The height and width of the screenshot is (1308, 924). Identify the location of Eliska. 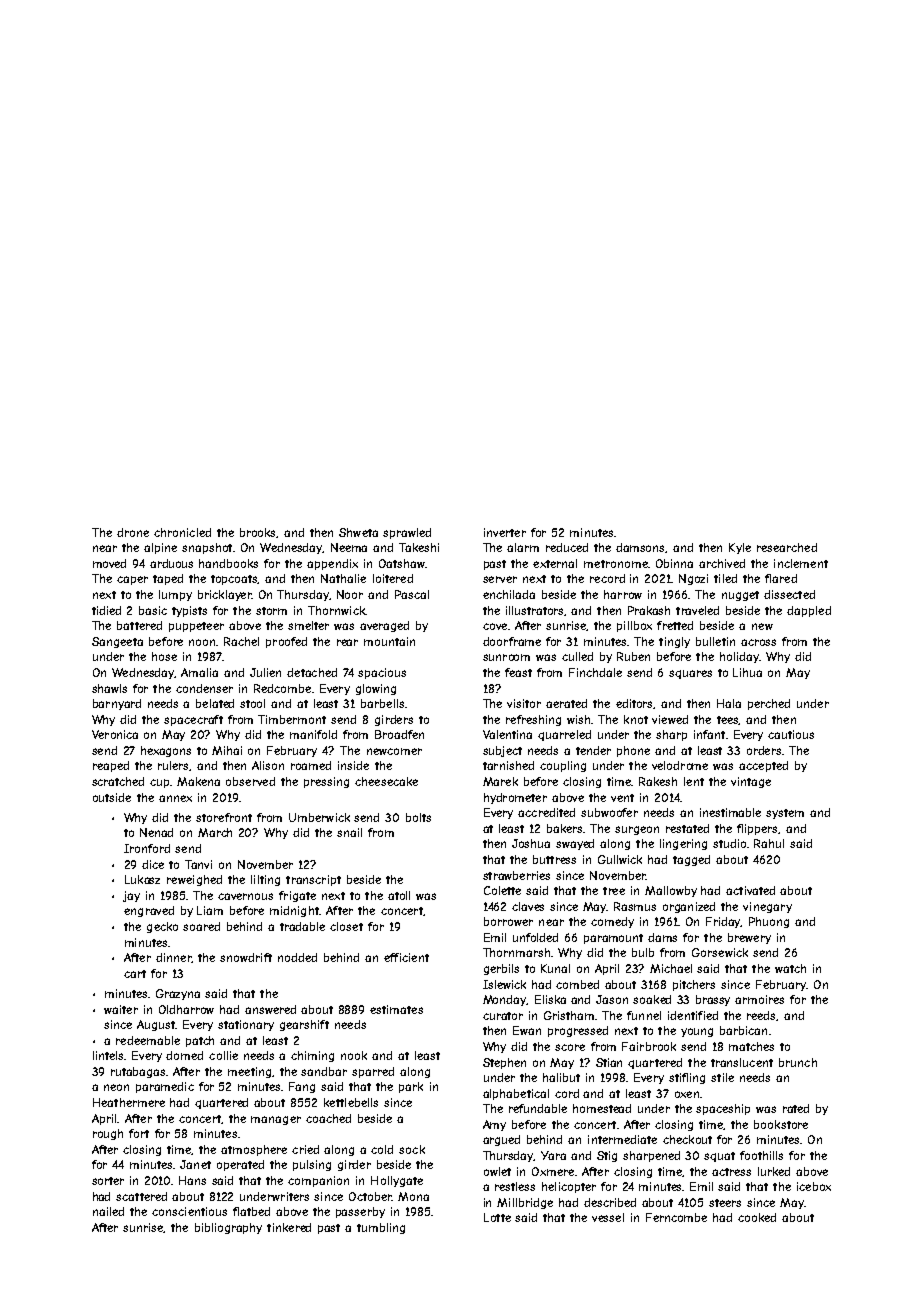
(550, 999).
